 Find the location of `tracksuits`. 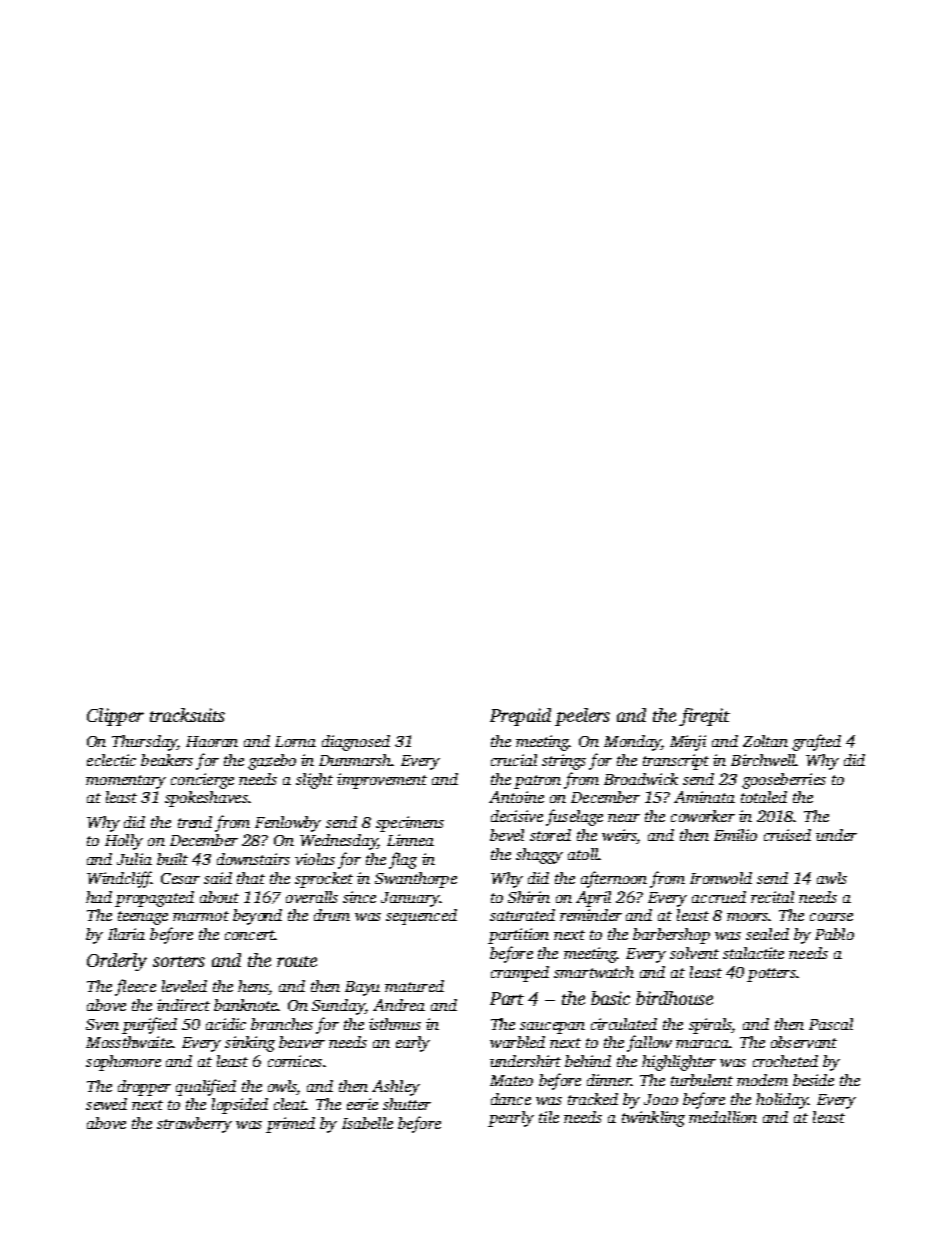

tracksuits is located at coordinates (187, 715).
